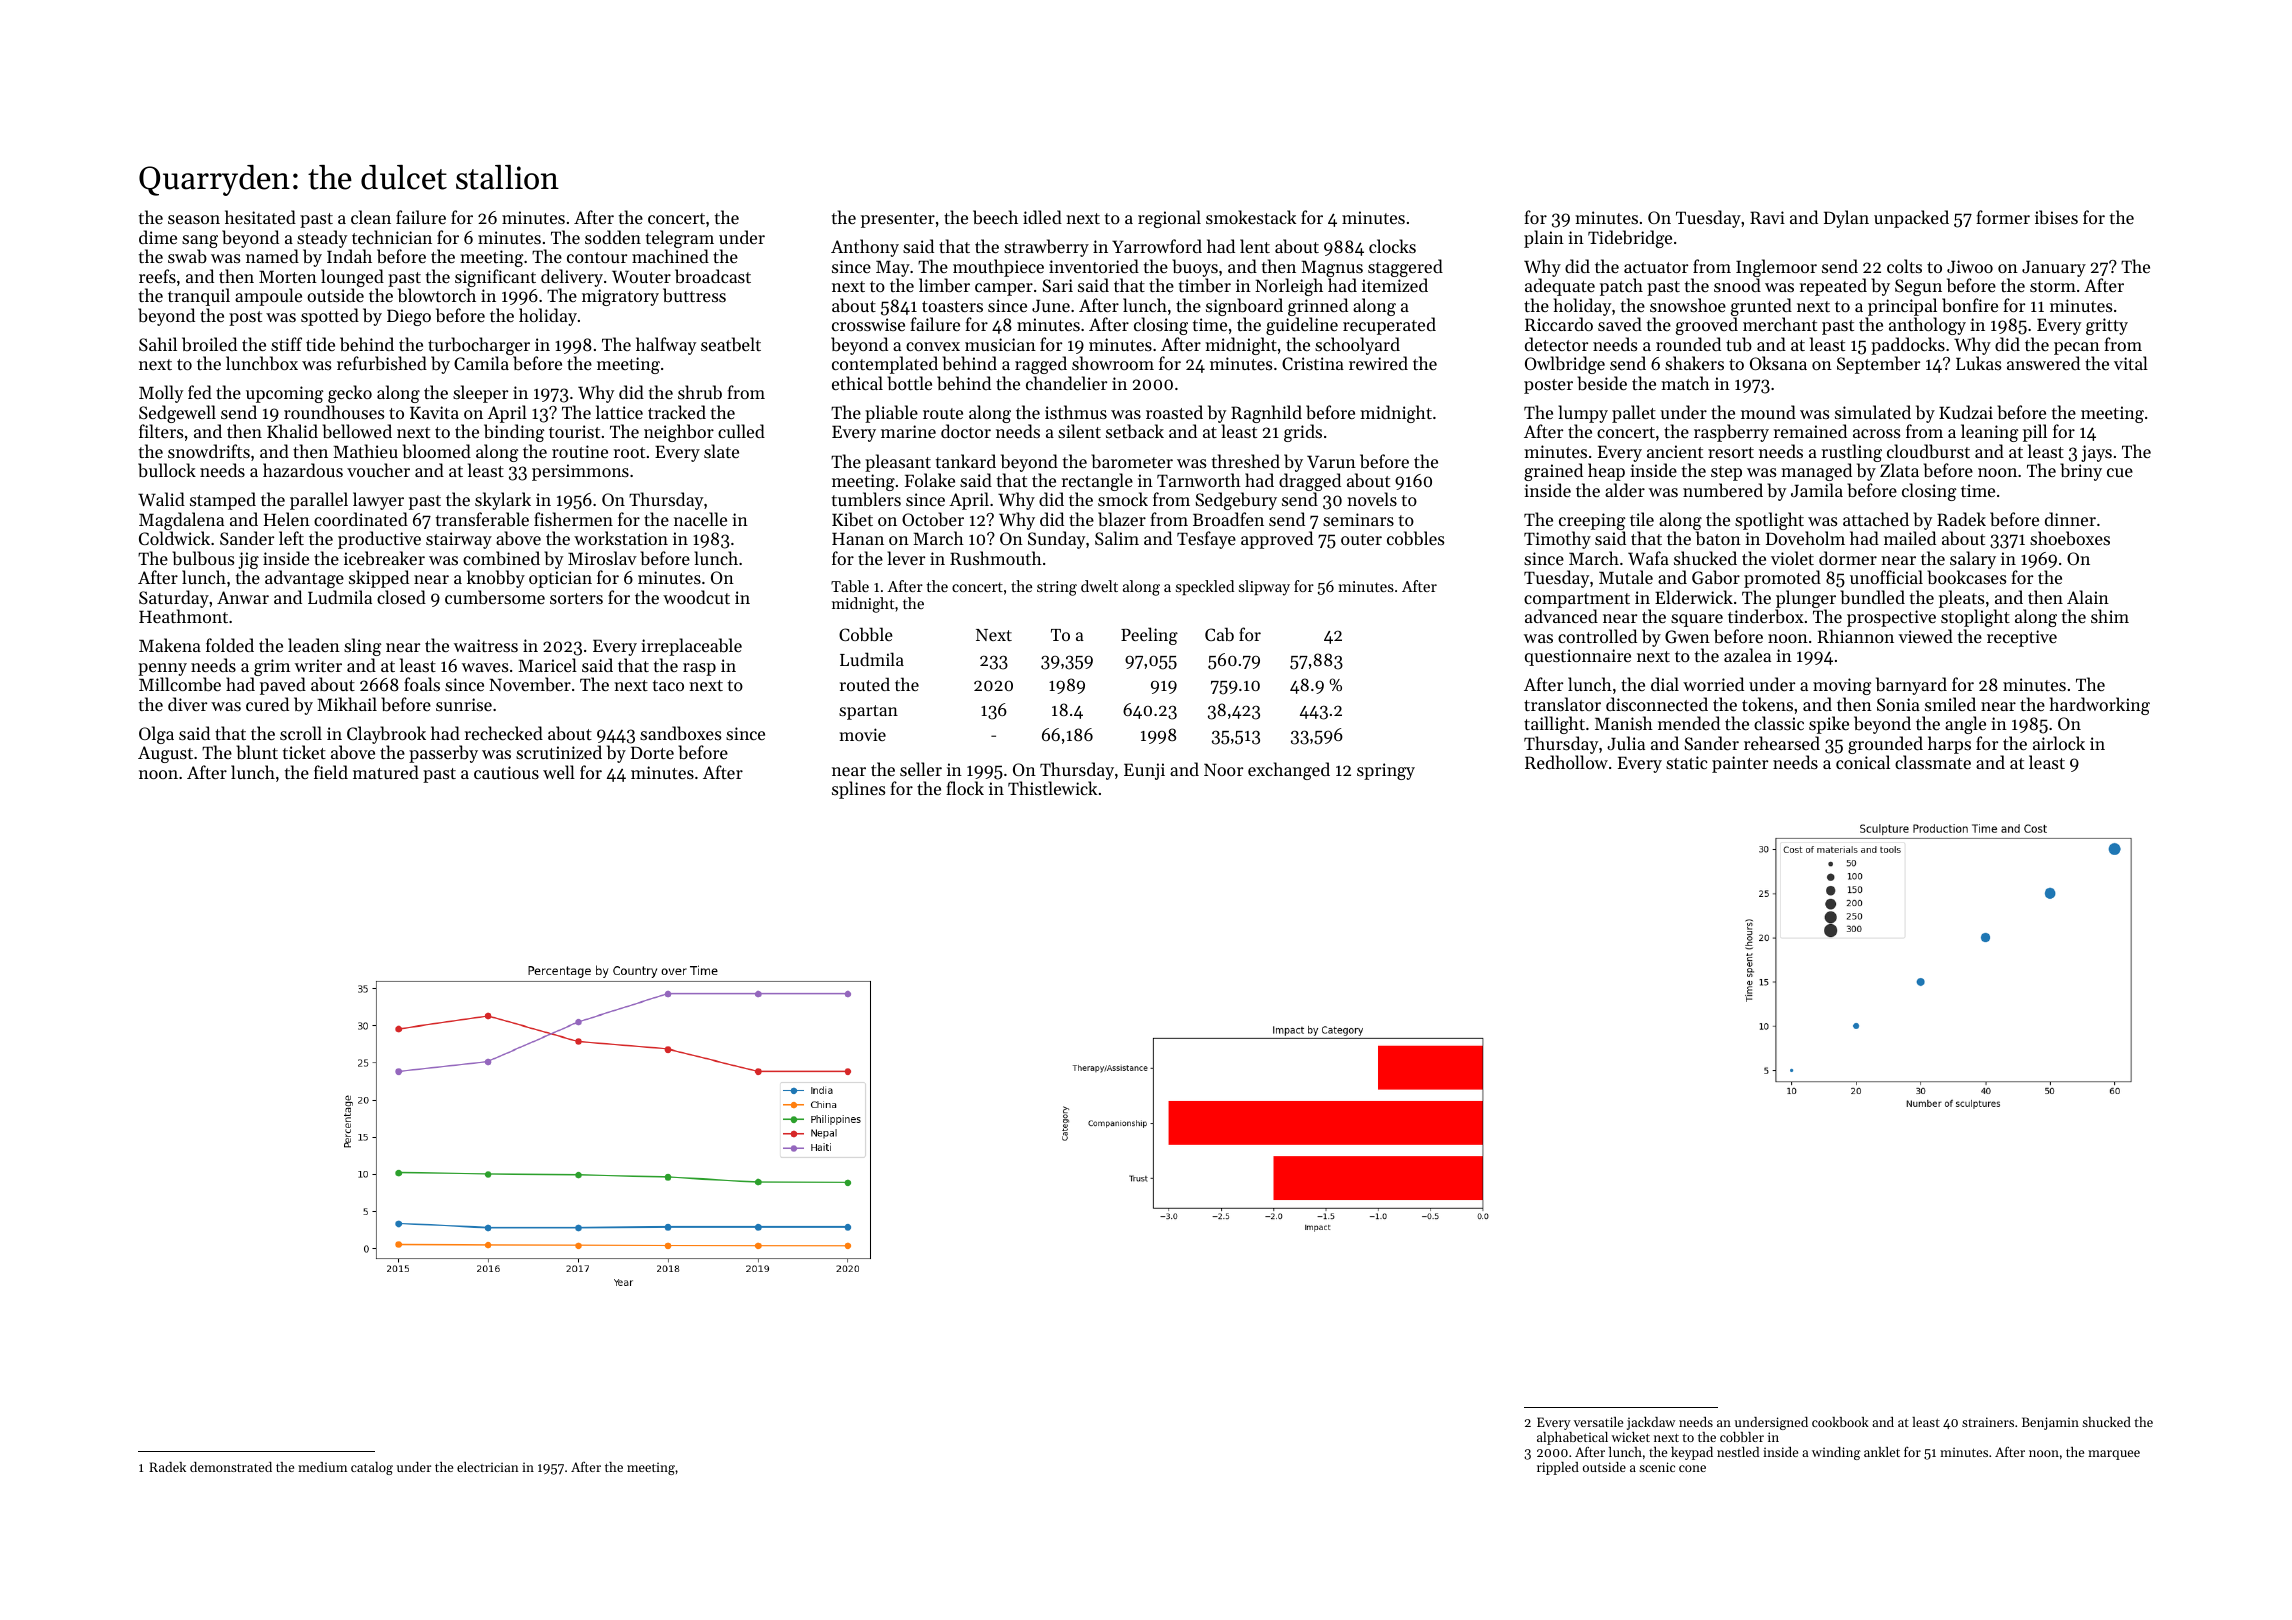 The image size is (2292, 1620). Describe the element at coordinates (194, 219) in the document. I see `season` at that location.
